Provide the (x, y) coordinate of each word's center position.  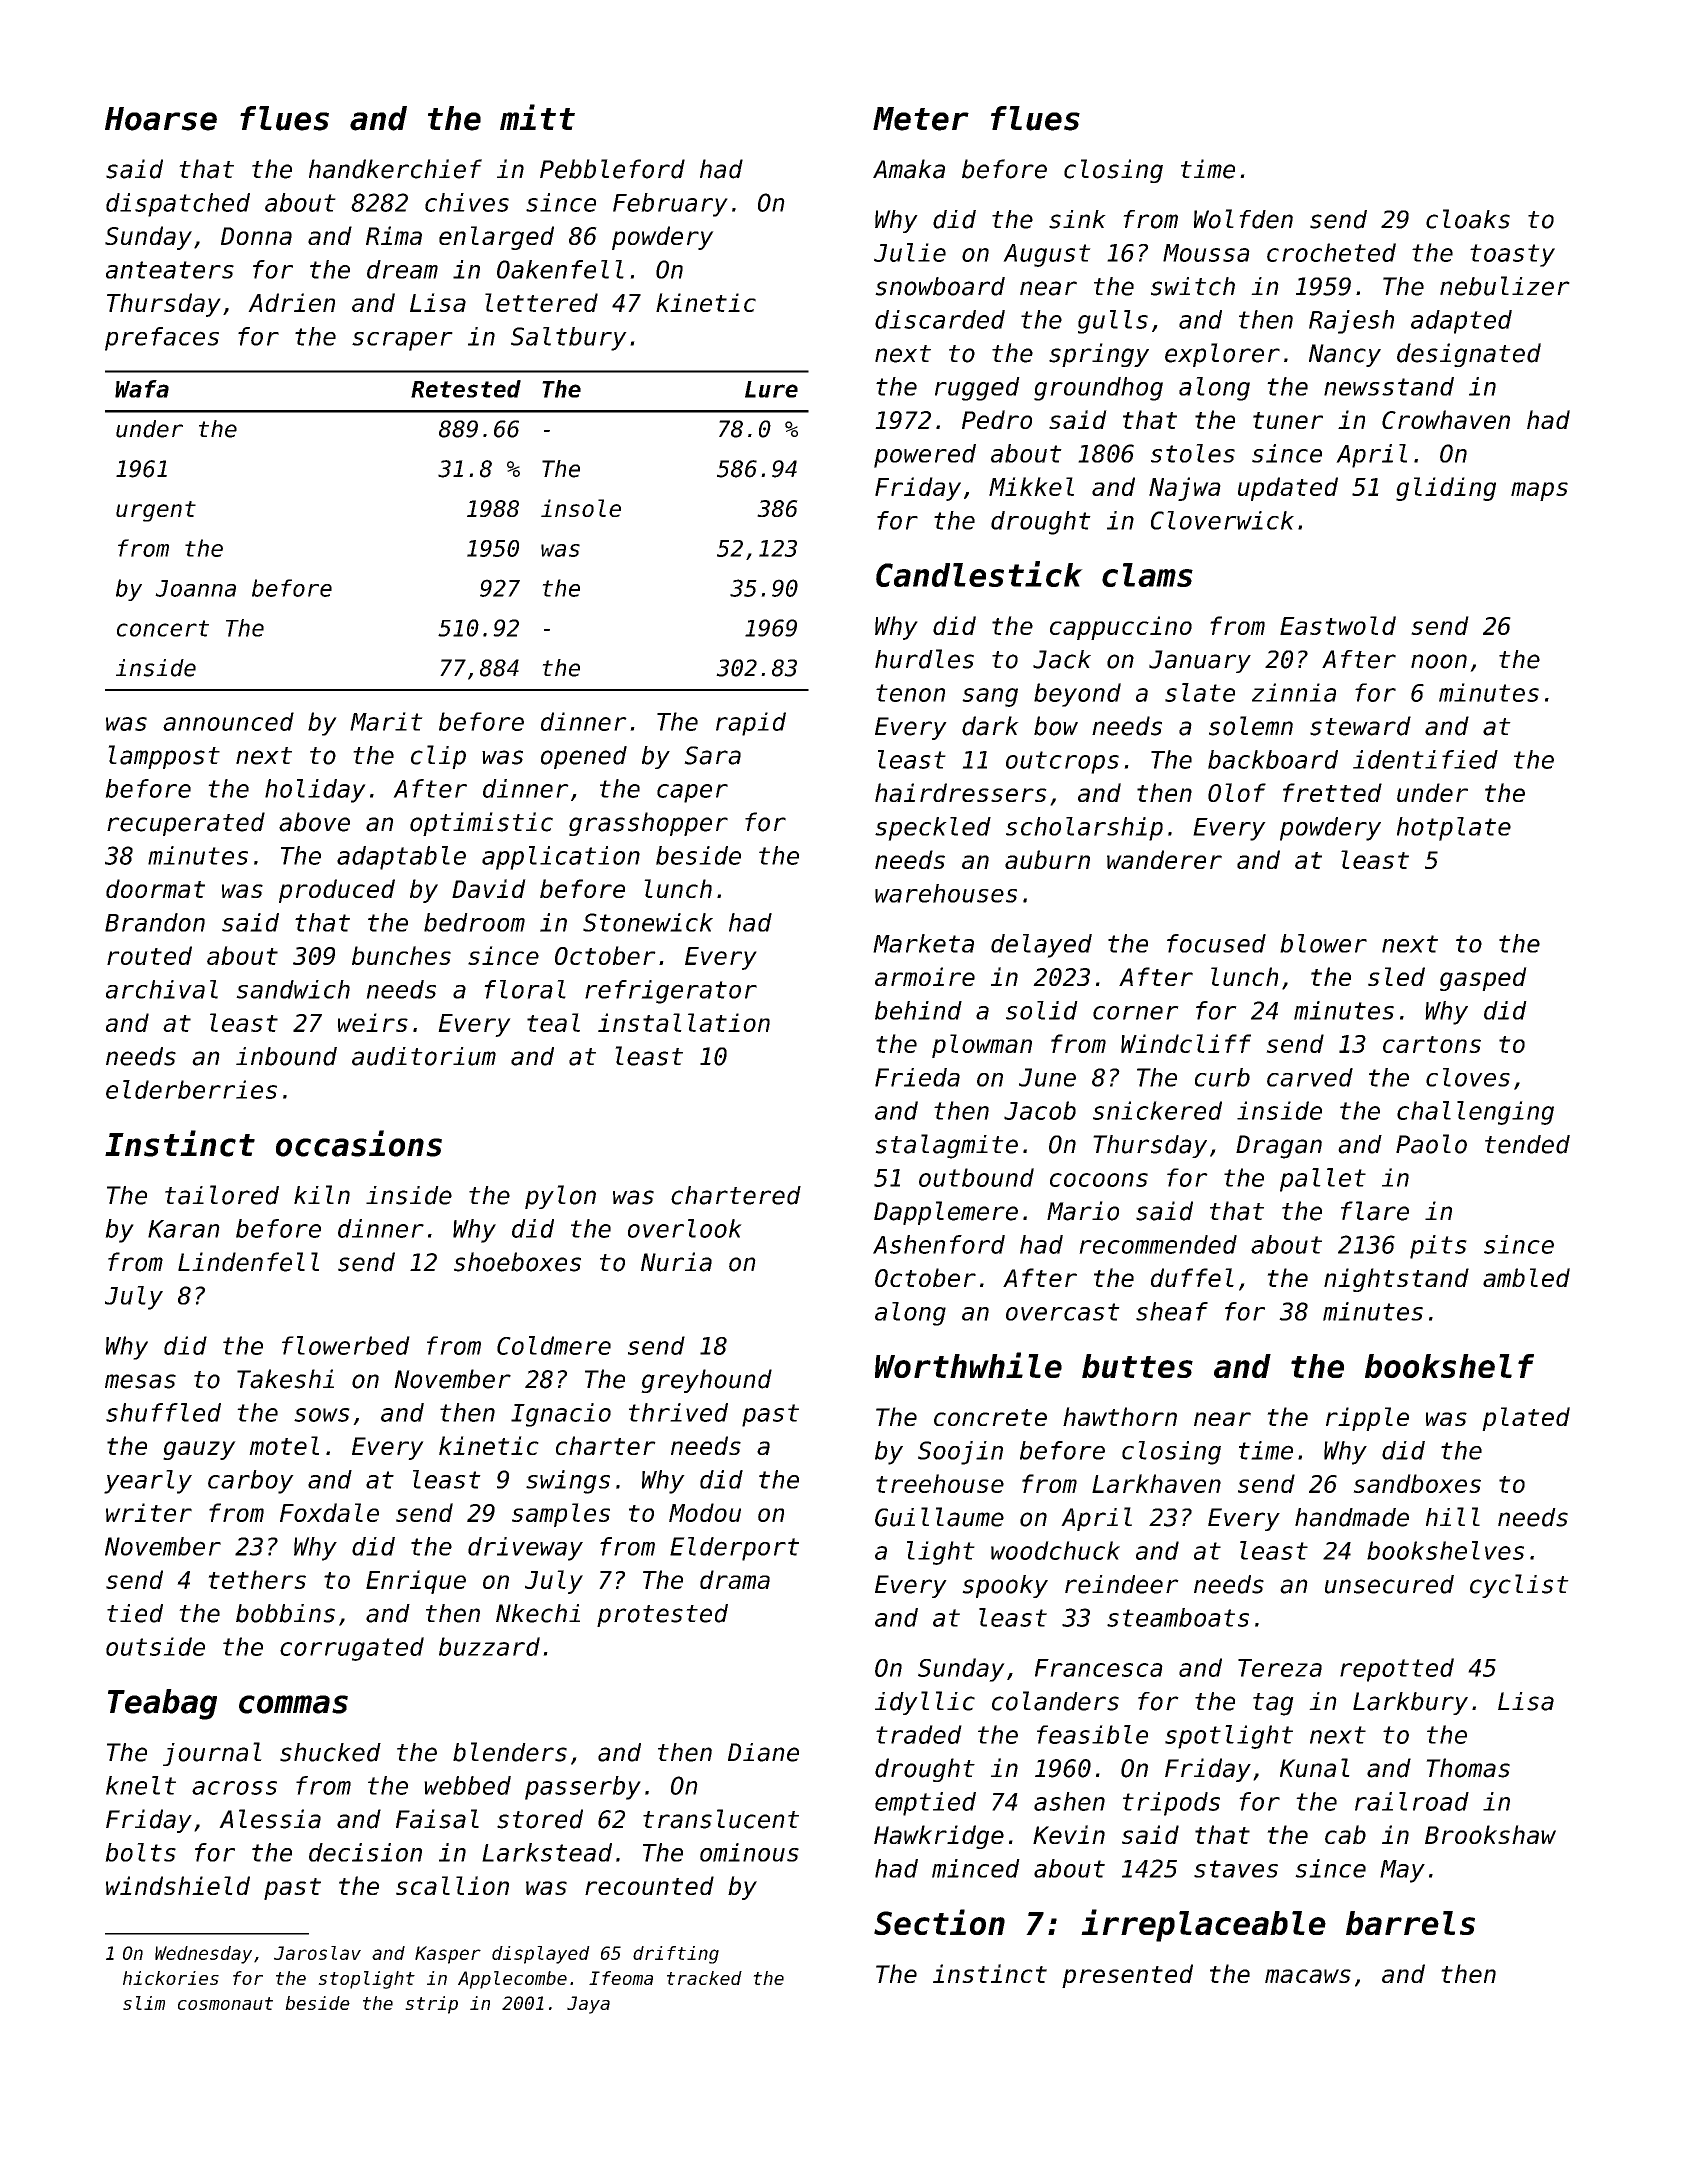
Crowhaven (1446, 419)
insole (581, 508)
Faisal (437, 1819)
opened (584, 757)
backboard (1273, 759)
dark (990, 726)
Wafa (142, 389)
